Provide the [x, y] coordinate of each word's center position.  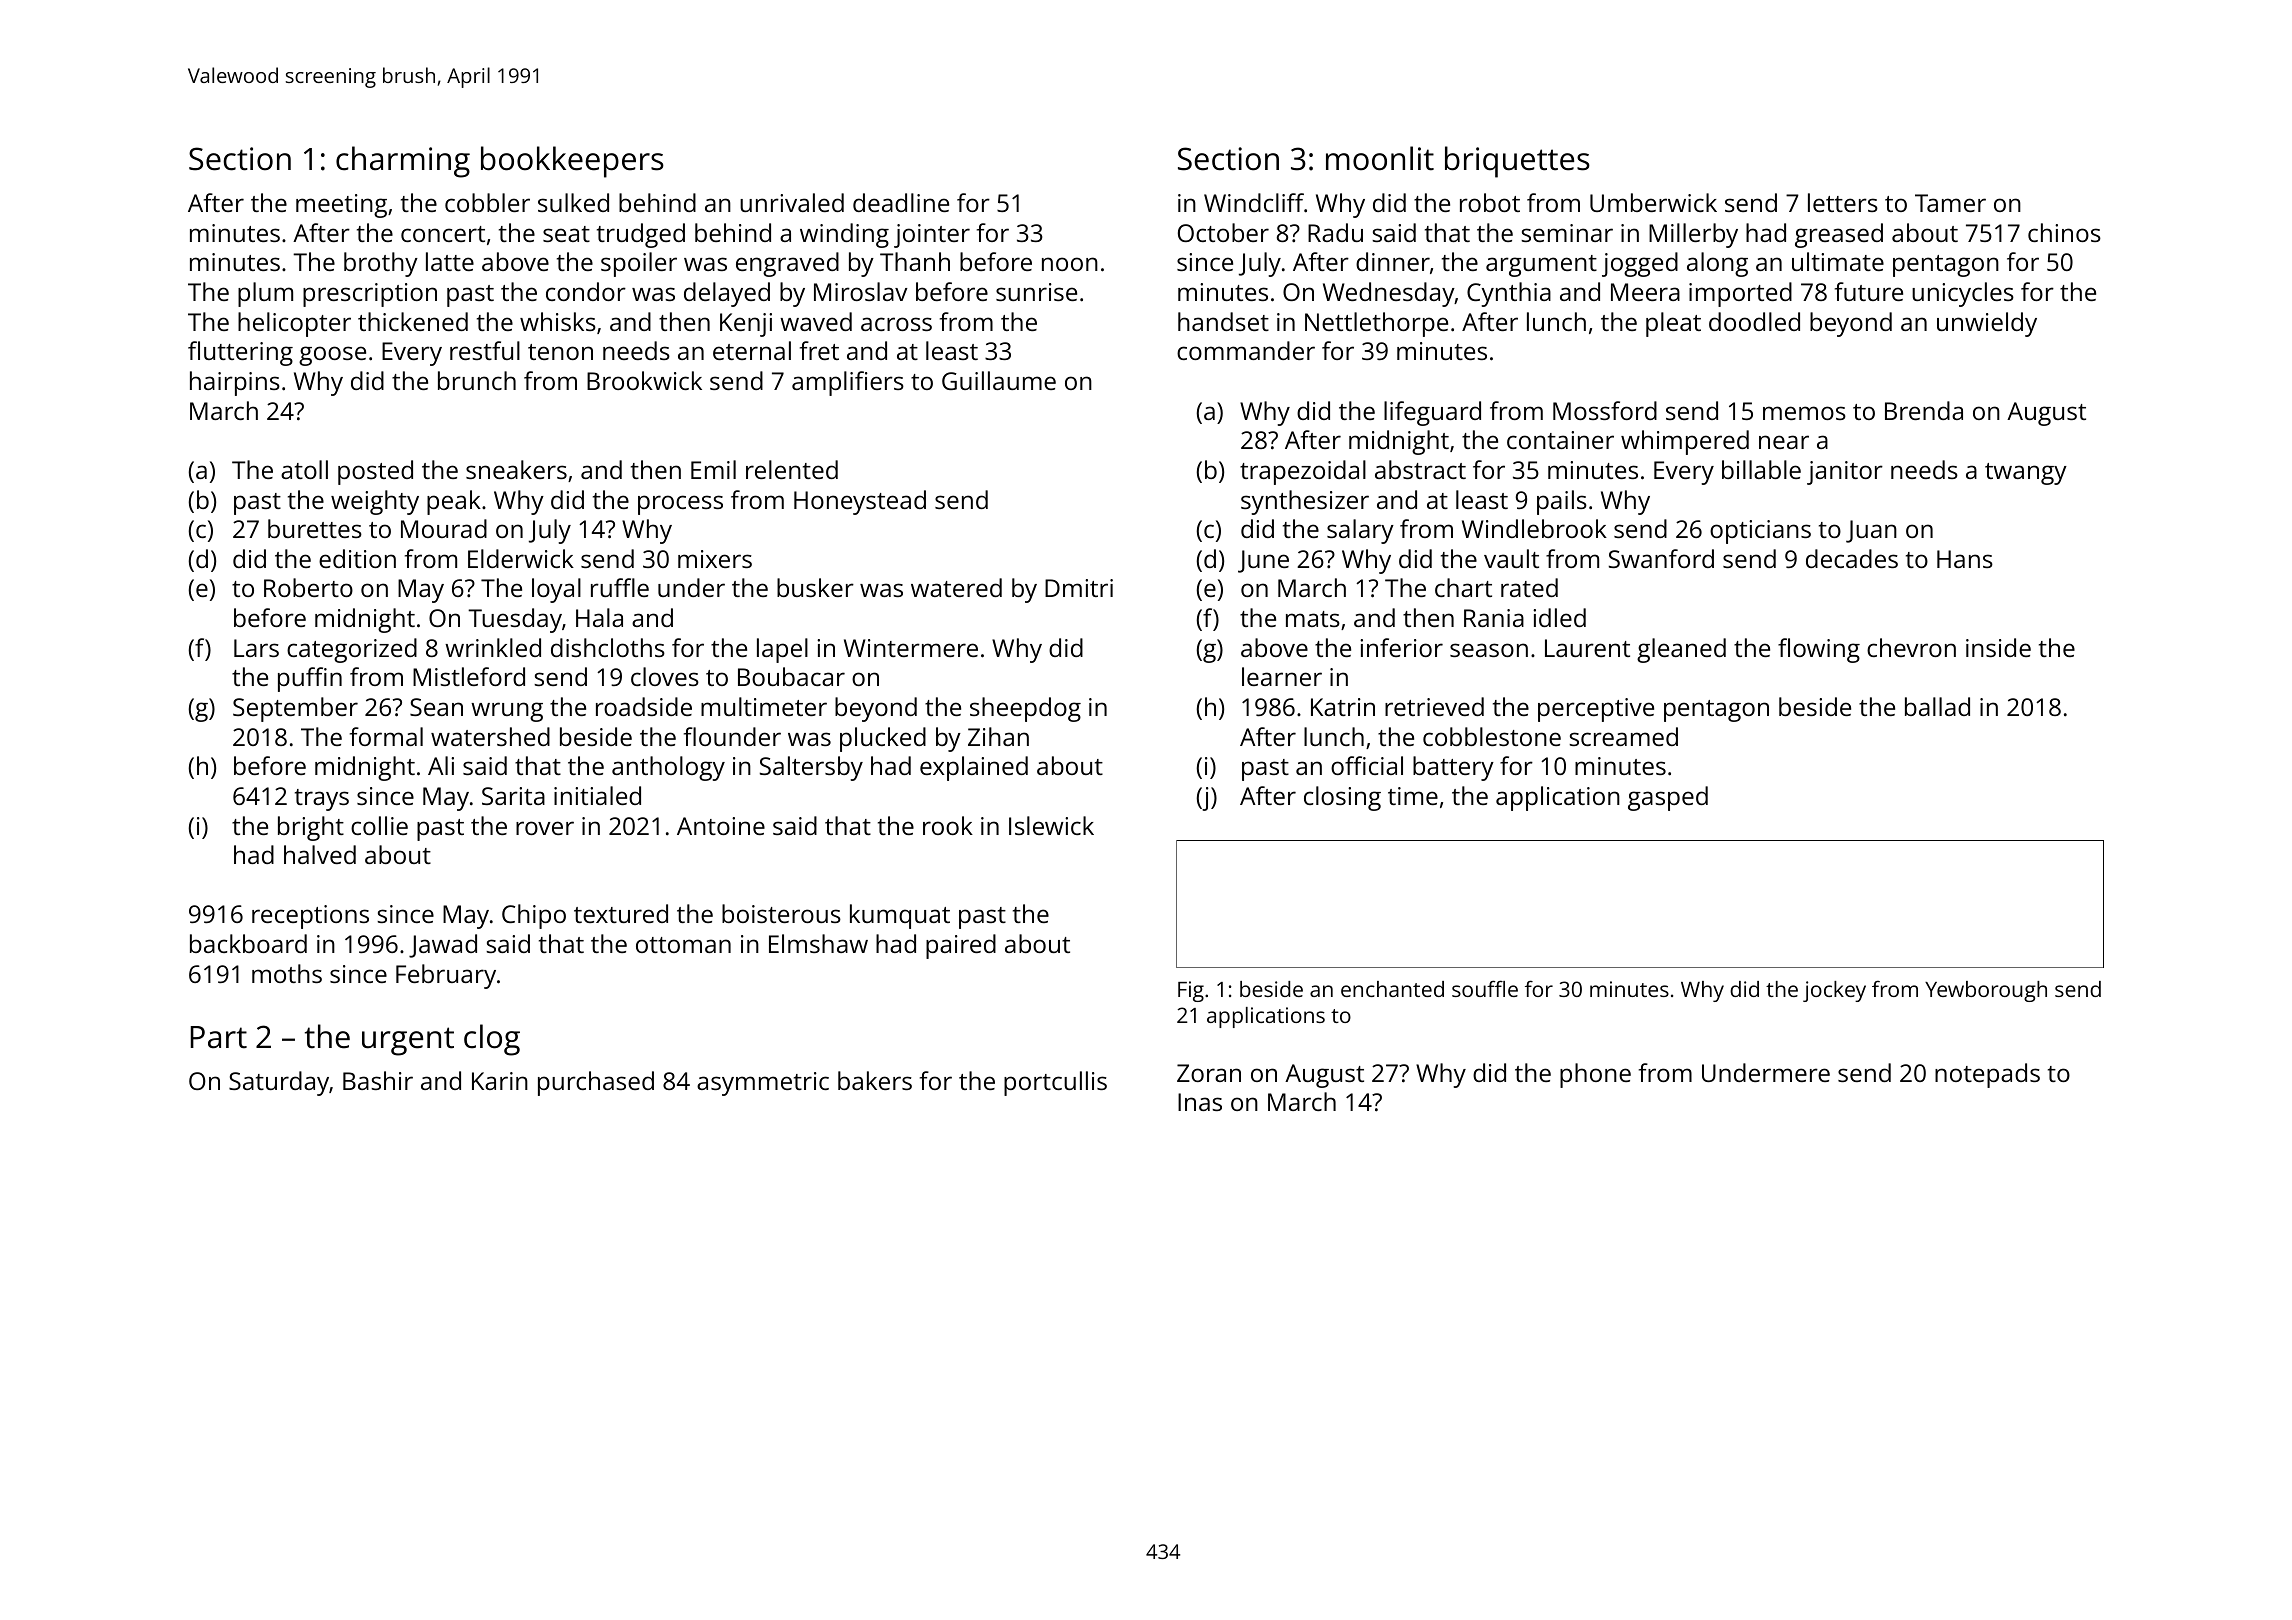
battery [1453, 768]
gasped [1668, 798]
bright [311, 828]
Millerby [1693, 235]
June [1263, 561]
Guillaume [999, 380]
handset [1223, 321]
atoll [304, 469]
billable [1761, 469]
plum [265, 294]
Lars [256, 648]
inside [1998, 647]
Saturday [279, 1083]
